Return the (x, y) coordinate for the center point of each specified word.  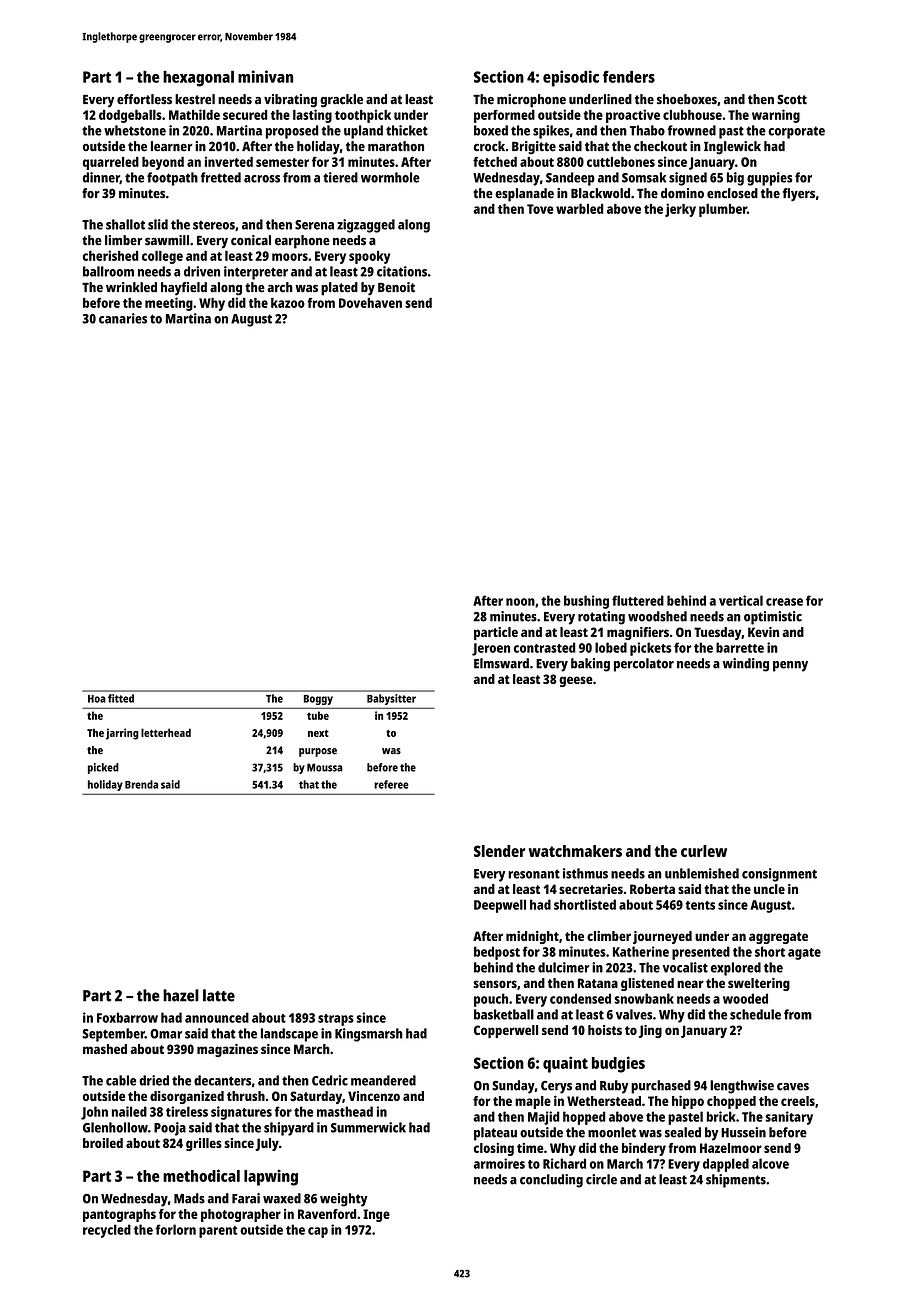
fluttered (638, 600)
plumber (723, 210)
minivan (265, 76)
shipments (736, 1181)
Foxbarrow (127, 1017)
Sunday (513, 1087)
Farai (246, 1198)
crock (489, 146)
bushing (586, 602)
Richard (564, 1163)
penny (790, 666)
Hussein (743, 1132)
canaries (123, 318)
